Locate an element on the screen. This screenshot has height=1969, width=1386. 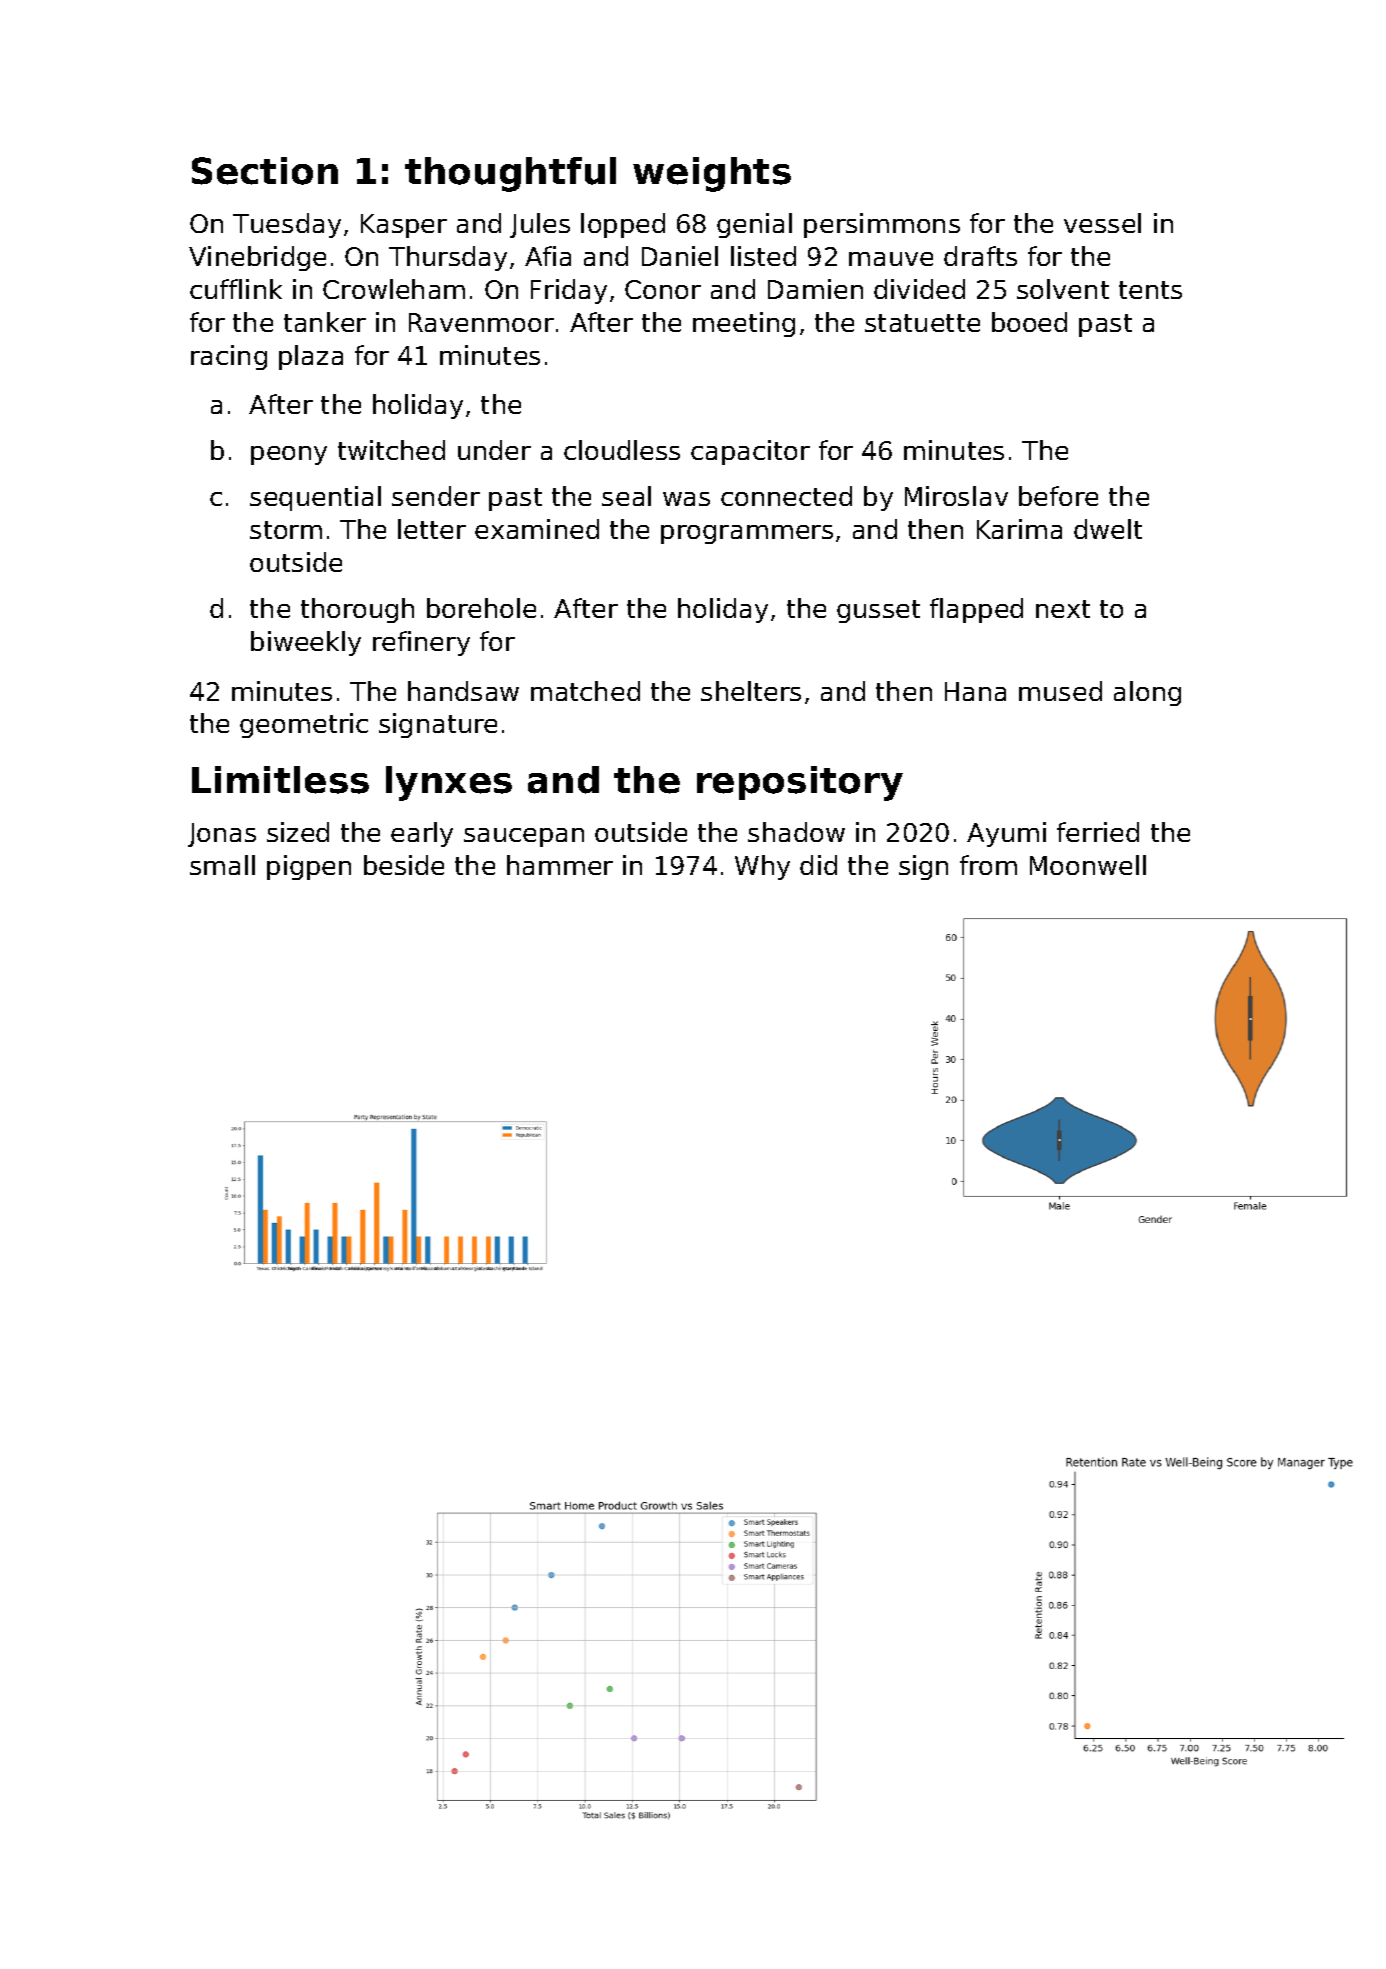
Kasper is located at coordinates (404, 226).
